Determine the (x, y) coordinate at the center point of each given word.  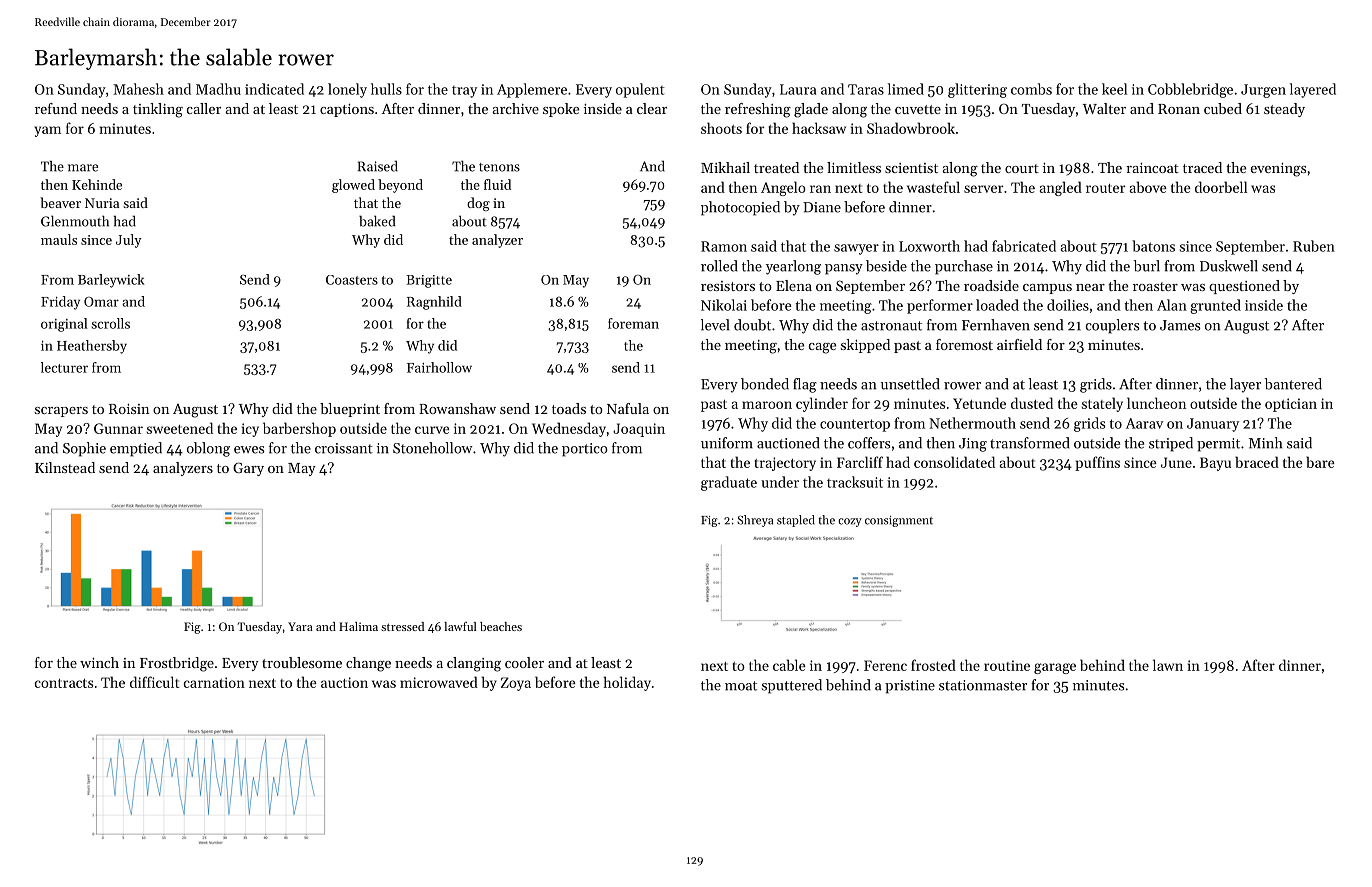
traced (1202, 167)
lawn (1168, 665)
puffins (1097, 463)
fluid (497, 184)
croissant (344, 448)
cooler (524, 662)
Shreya (755, 521)
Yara (300, 626)
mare (83, 168)
